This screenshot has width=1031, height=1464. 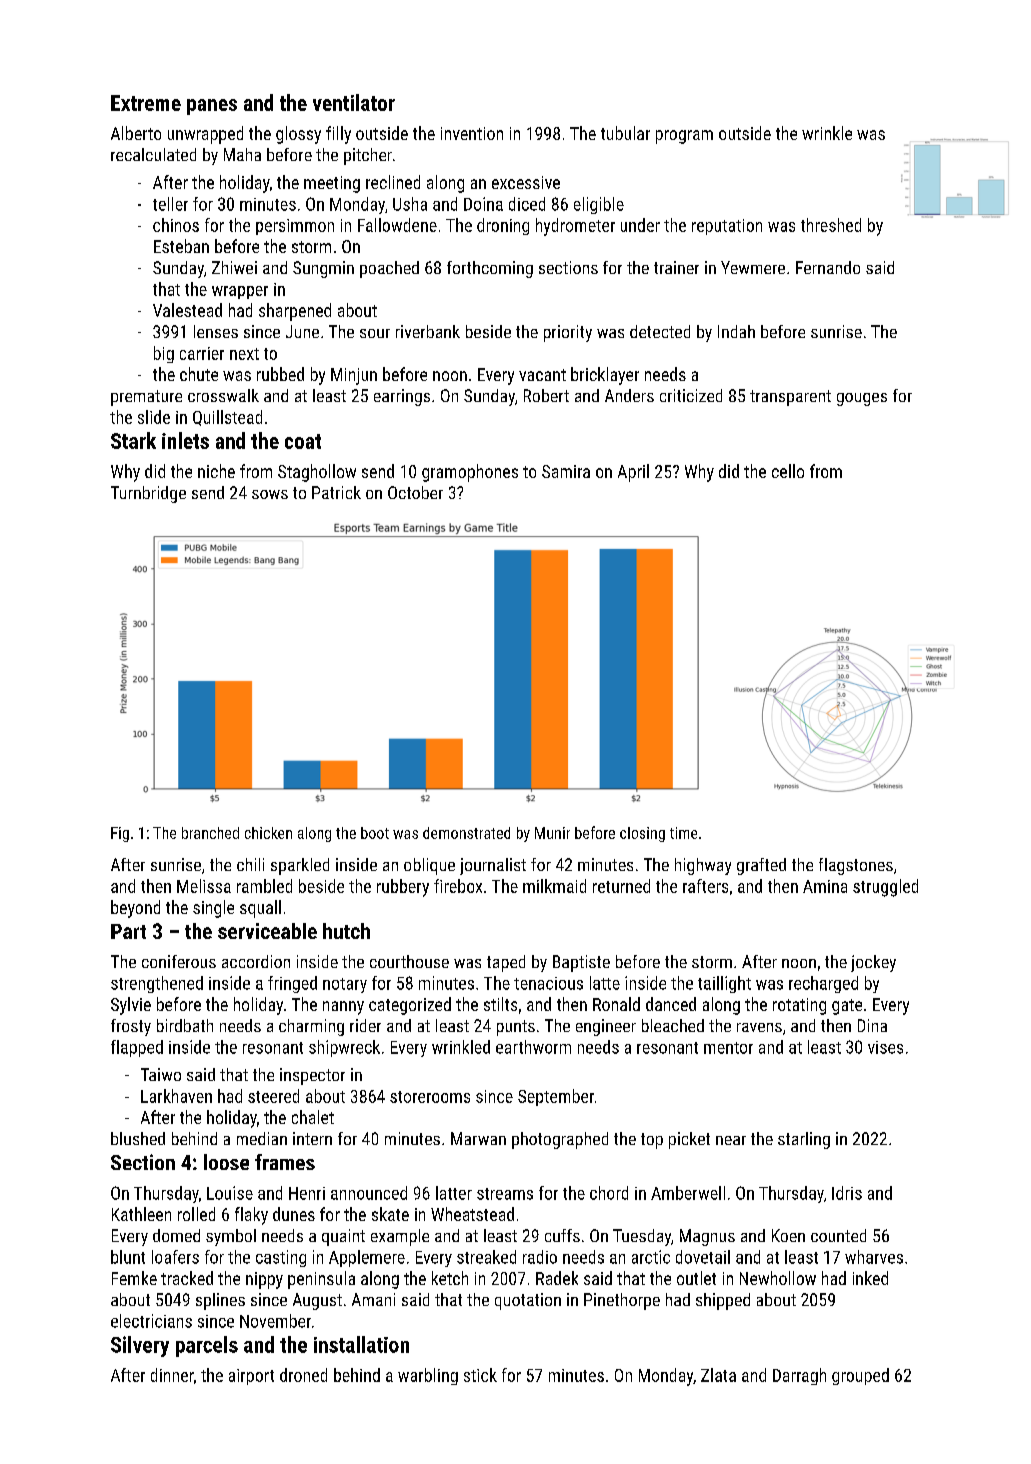 I want to click on demonstrated, so click(x=466, y=833).
